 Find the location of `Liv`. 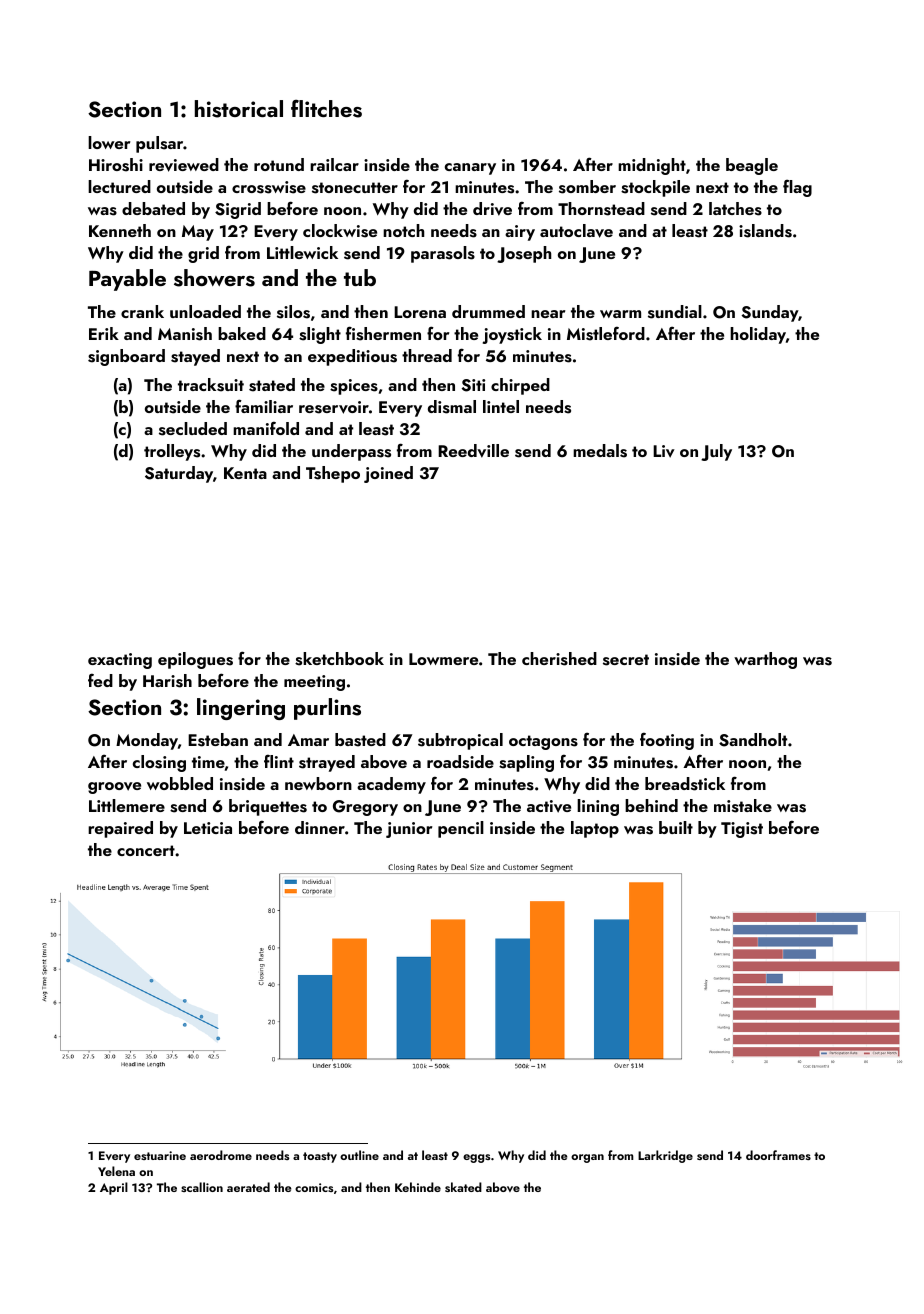

Liv is located at coordinates (664, 451).
